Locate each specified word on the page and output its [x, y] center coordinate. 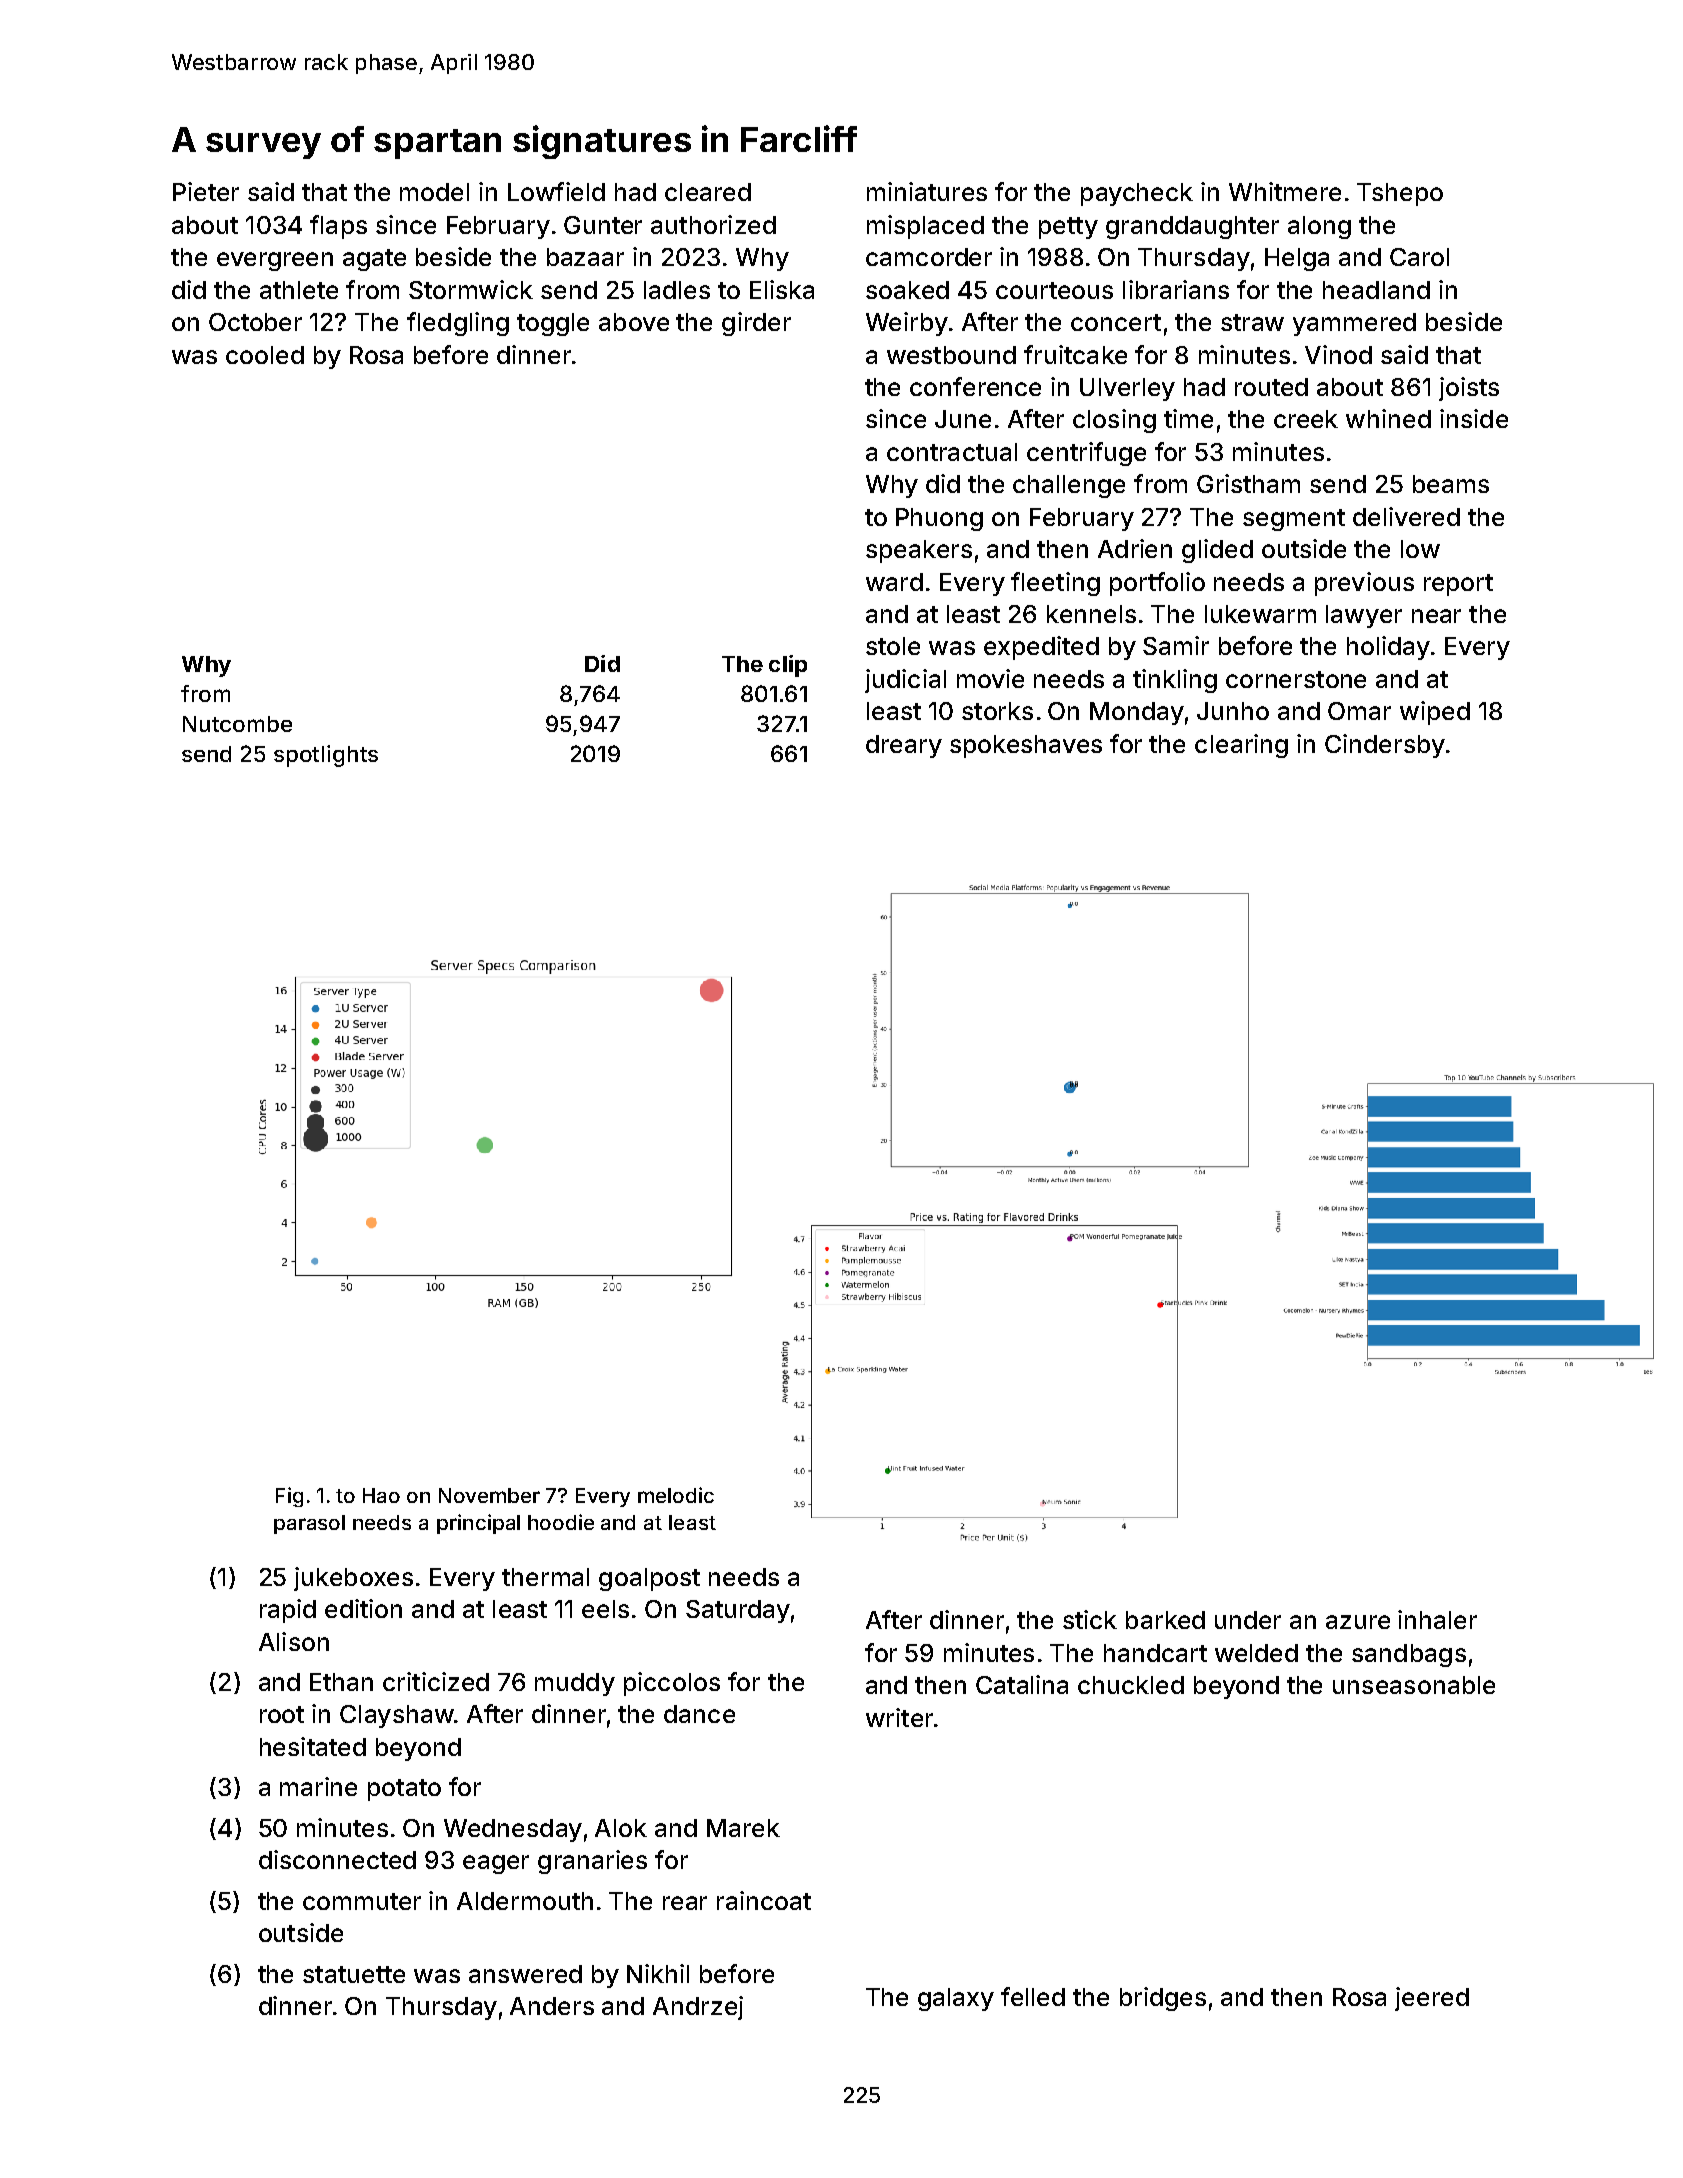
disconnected [337, 1859]
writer [899, 1717]
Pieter [206, 191]
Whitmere [1285, 191]
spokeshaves [1026, 746]
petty [1068, 228]
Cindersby [1385, 746]
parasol [309, 1524]
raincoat [764, 1900]
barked [1165, 1620]
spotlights [326, 756]
